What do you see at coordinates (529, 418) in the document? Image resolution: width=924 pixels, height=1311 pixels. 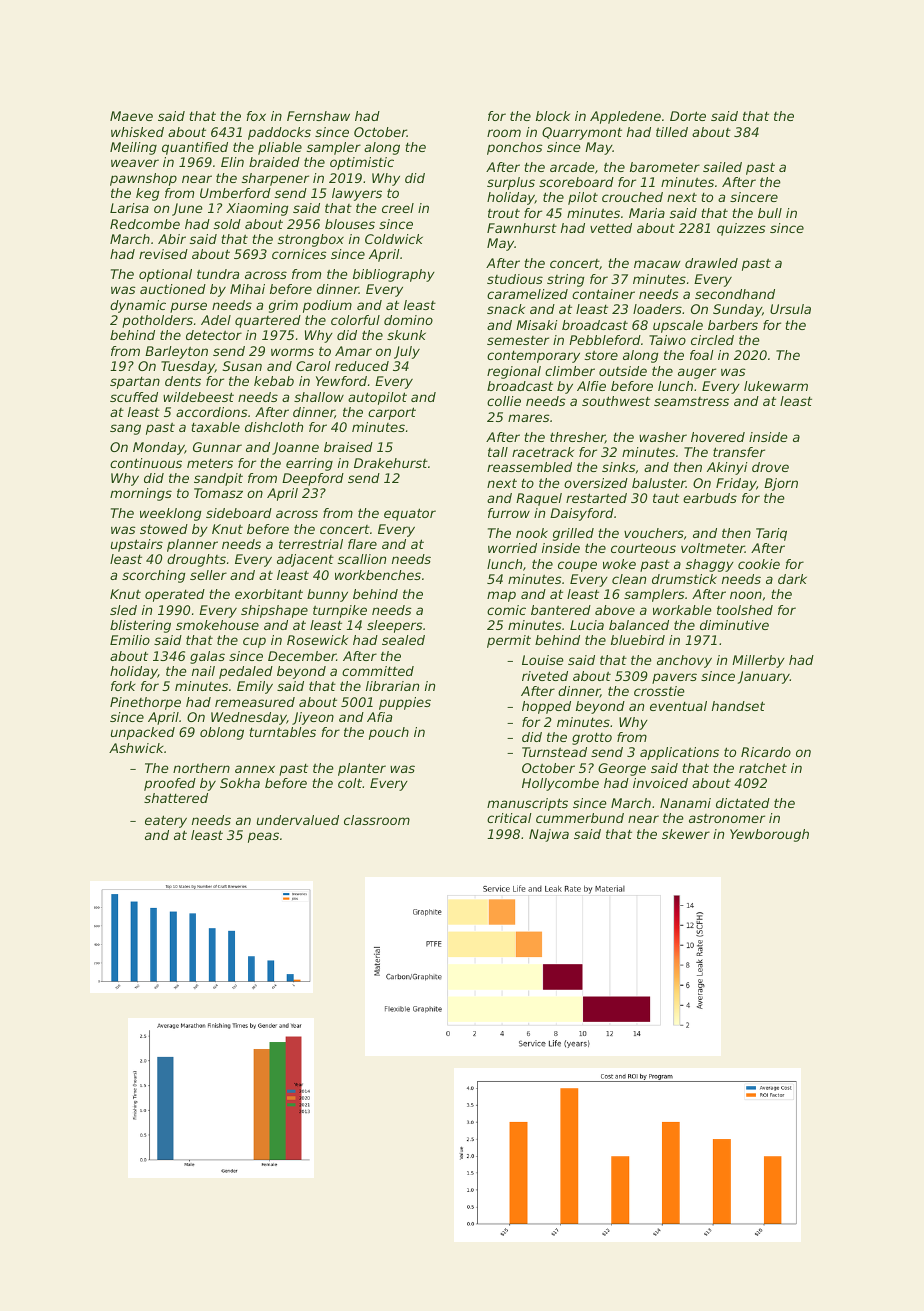 I see `mares` at bounding box center [529, 418].
